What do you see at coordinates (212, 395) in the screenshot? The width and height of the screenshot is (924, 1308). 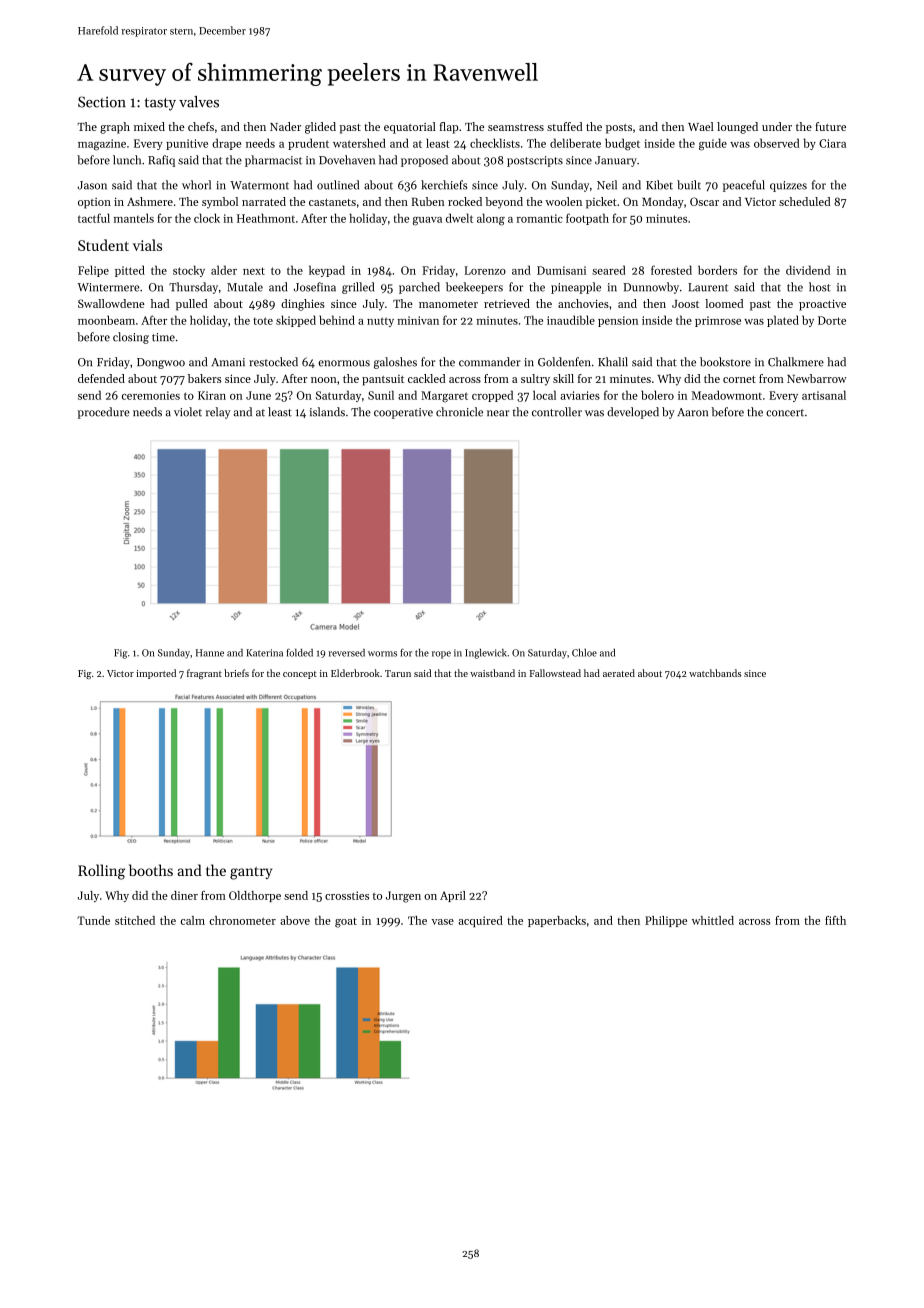 I see `Kiran` at bounding box center [212, 395].
